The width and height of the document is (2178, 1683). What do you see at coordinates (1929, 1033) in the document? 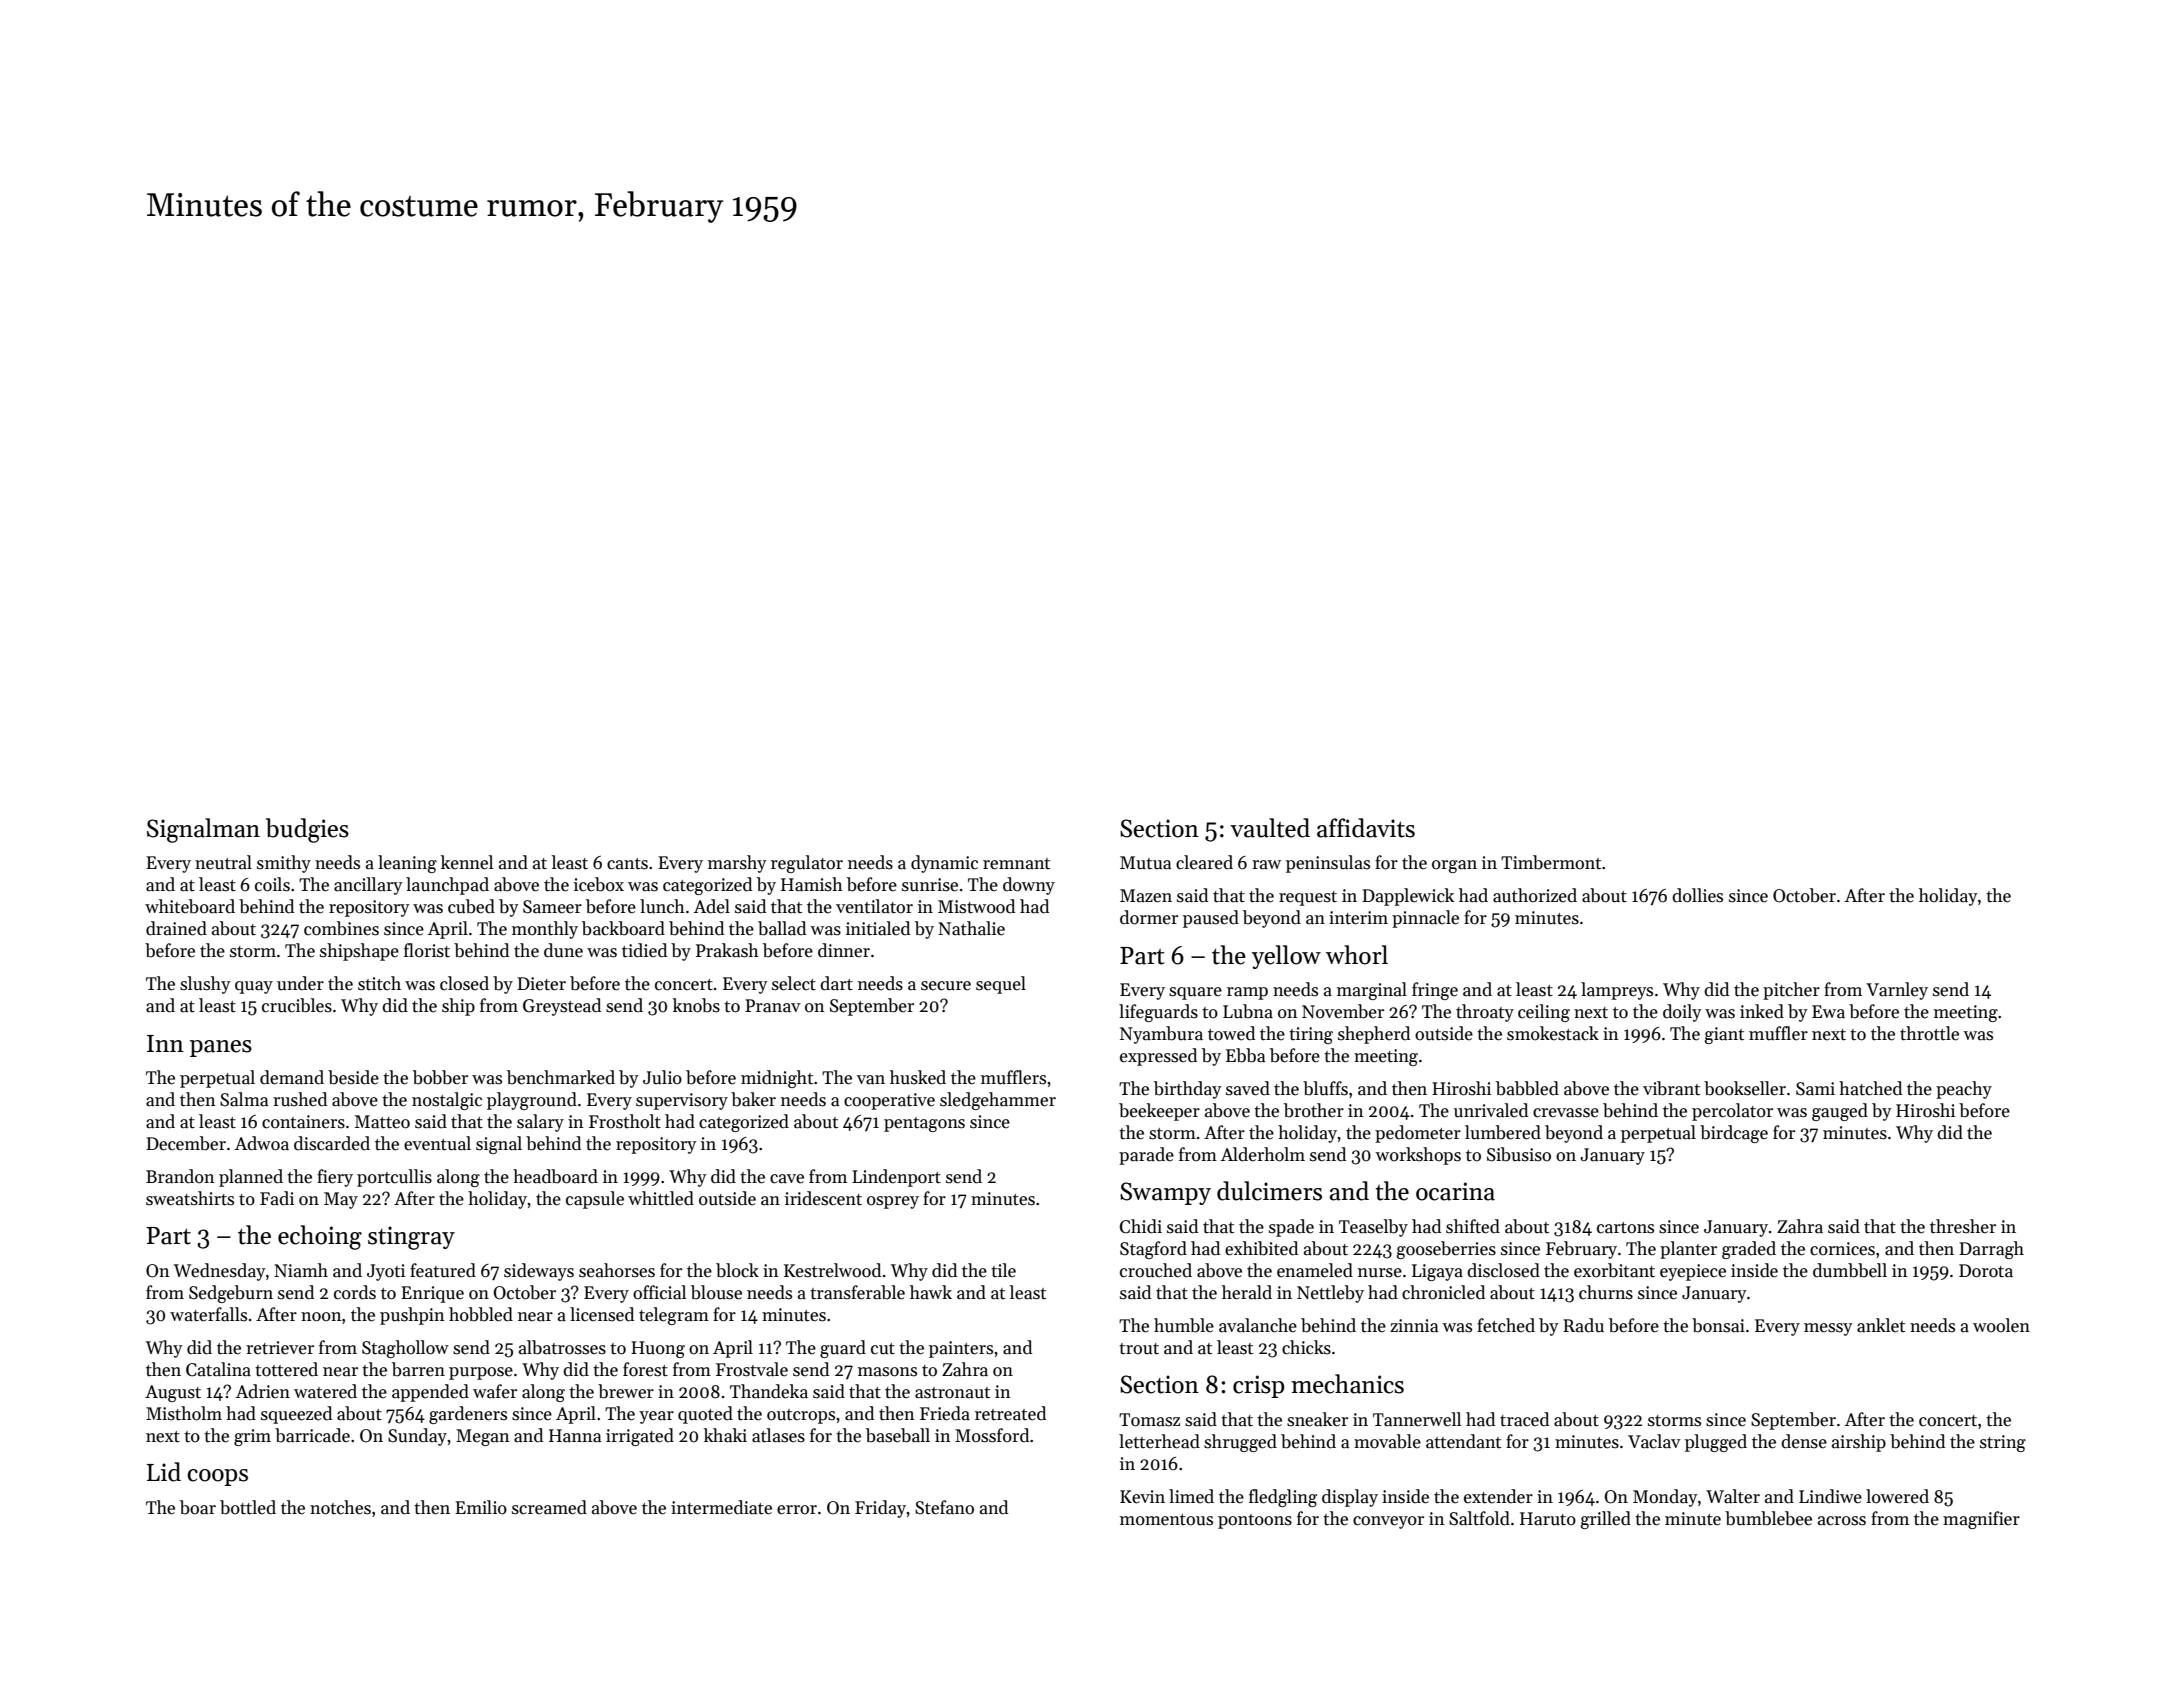
I see `throttle` at bounding box center [1929, 1033].
